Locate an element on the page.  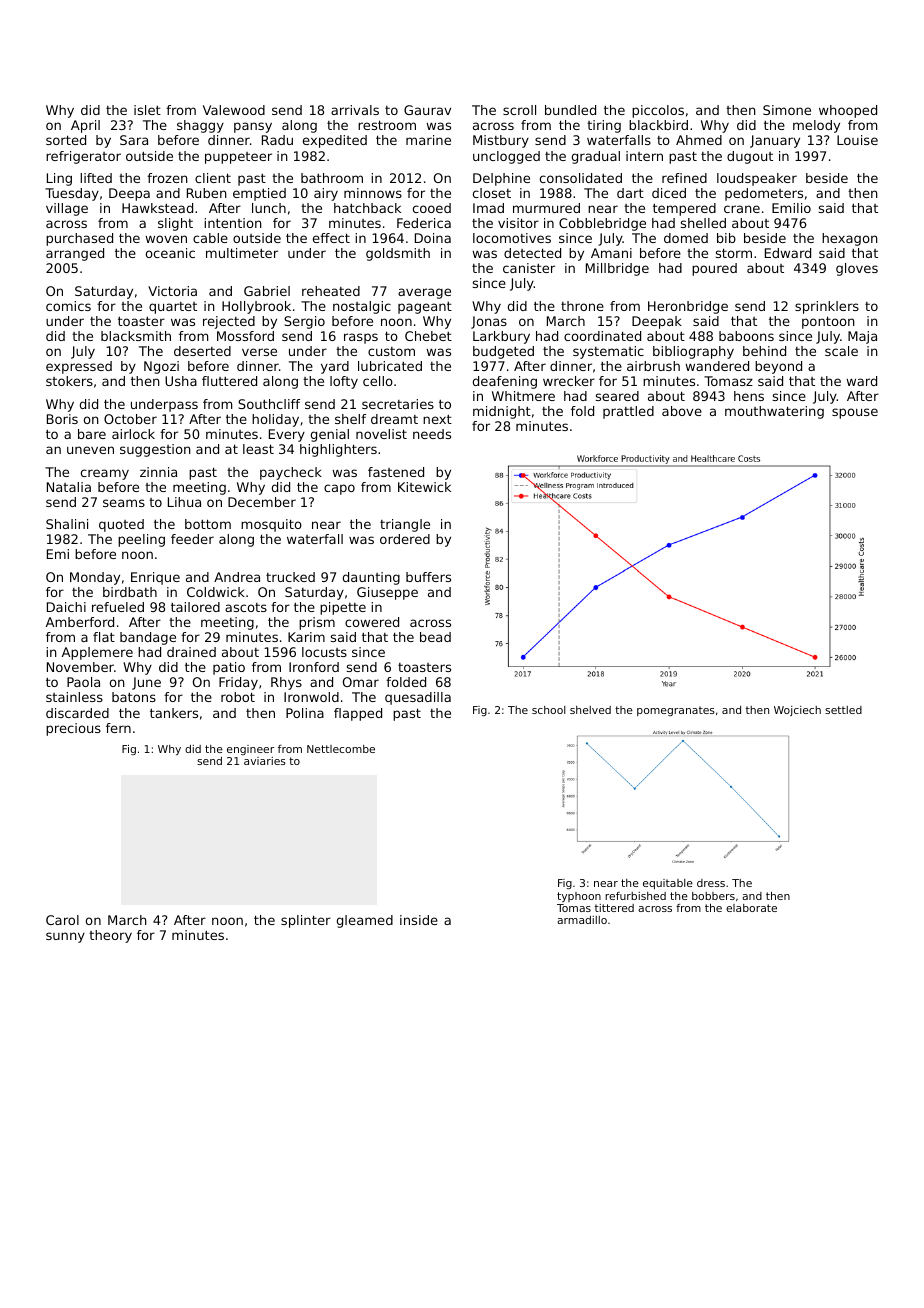
aviaries is located at coordinates (265, 761).
